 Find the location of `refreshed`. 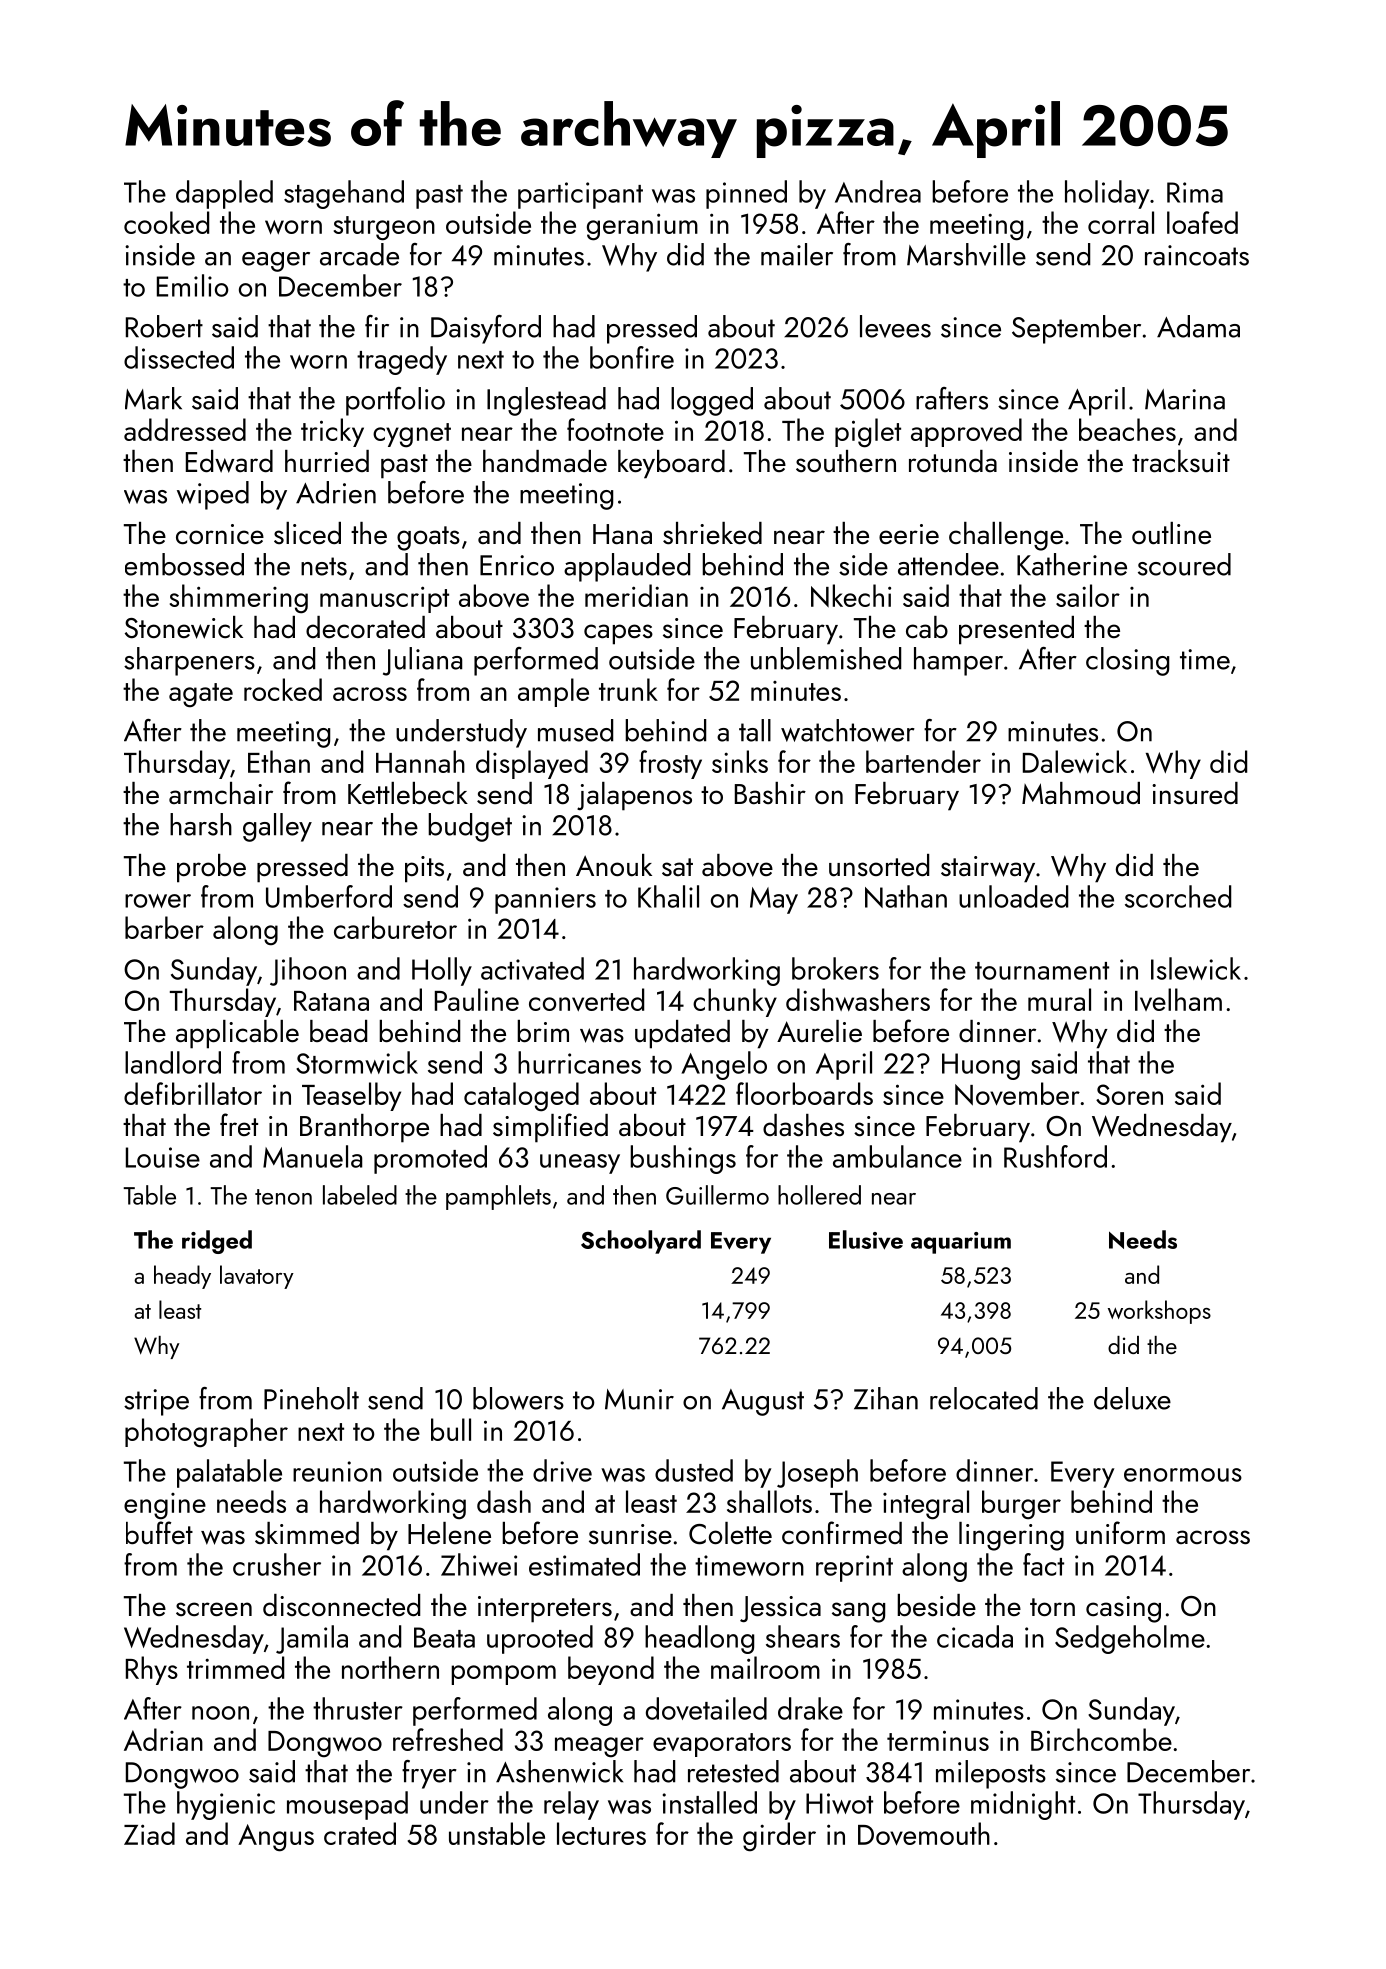

refreshed is located at coordinates (448, 1739).
